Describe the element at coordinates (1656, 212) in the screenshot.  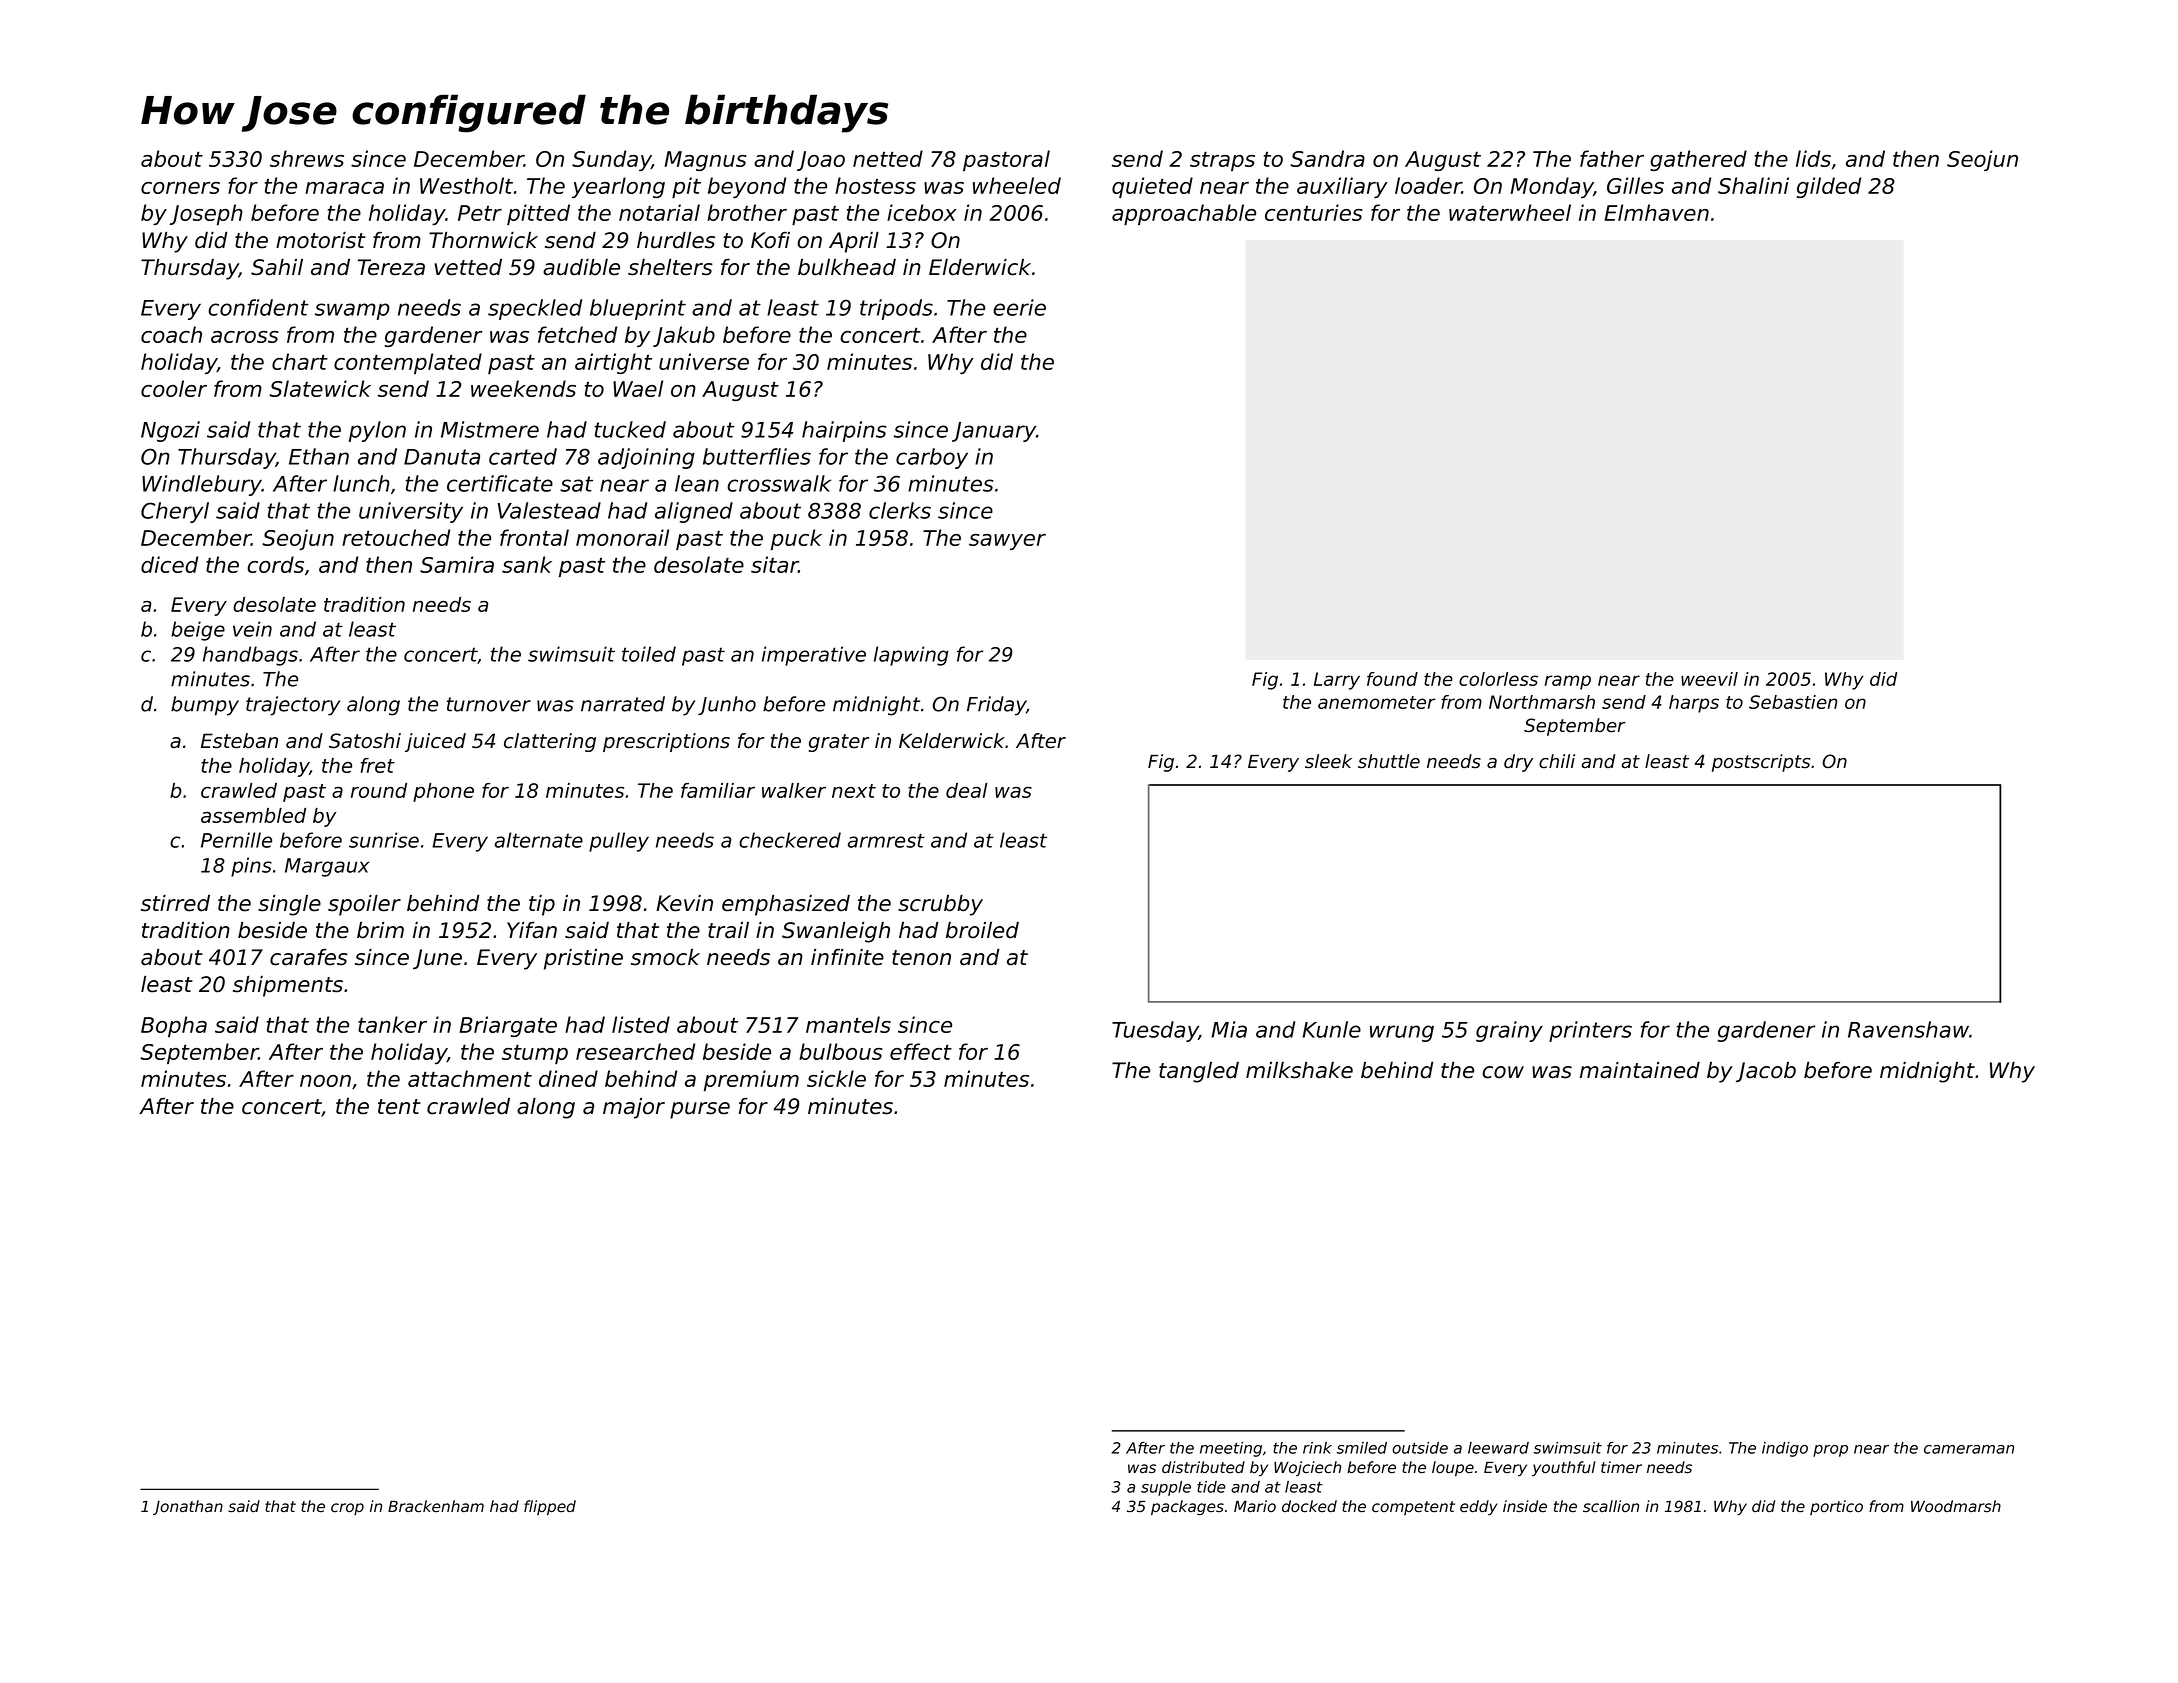
I see `Elmhaven` at that location.
